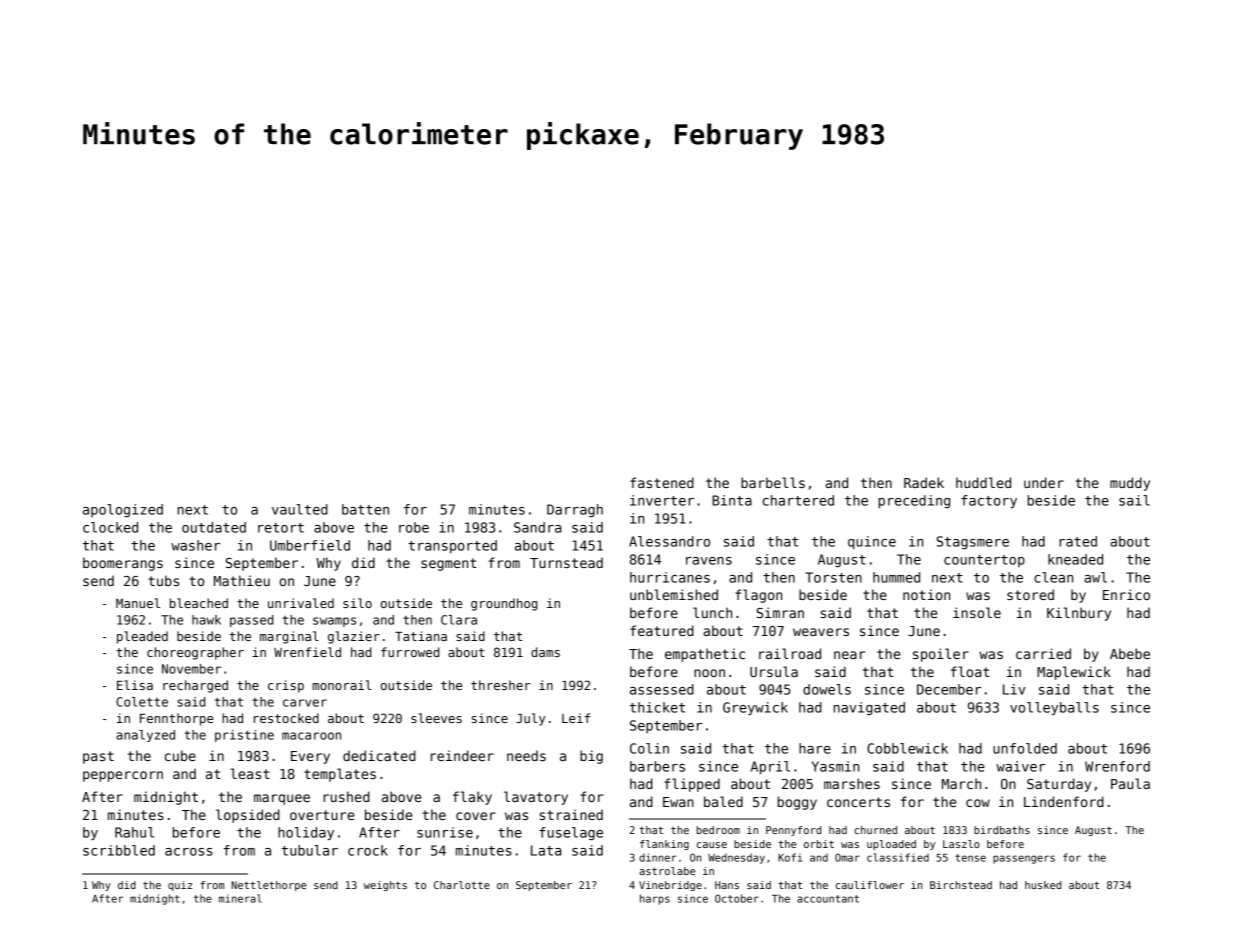  Describe the element at coordinates (240, 898) in the document. I see `mineral` at that location.
